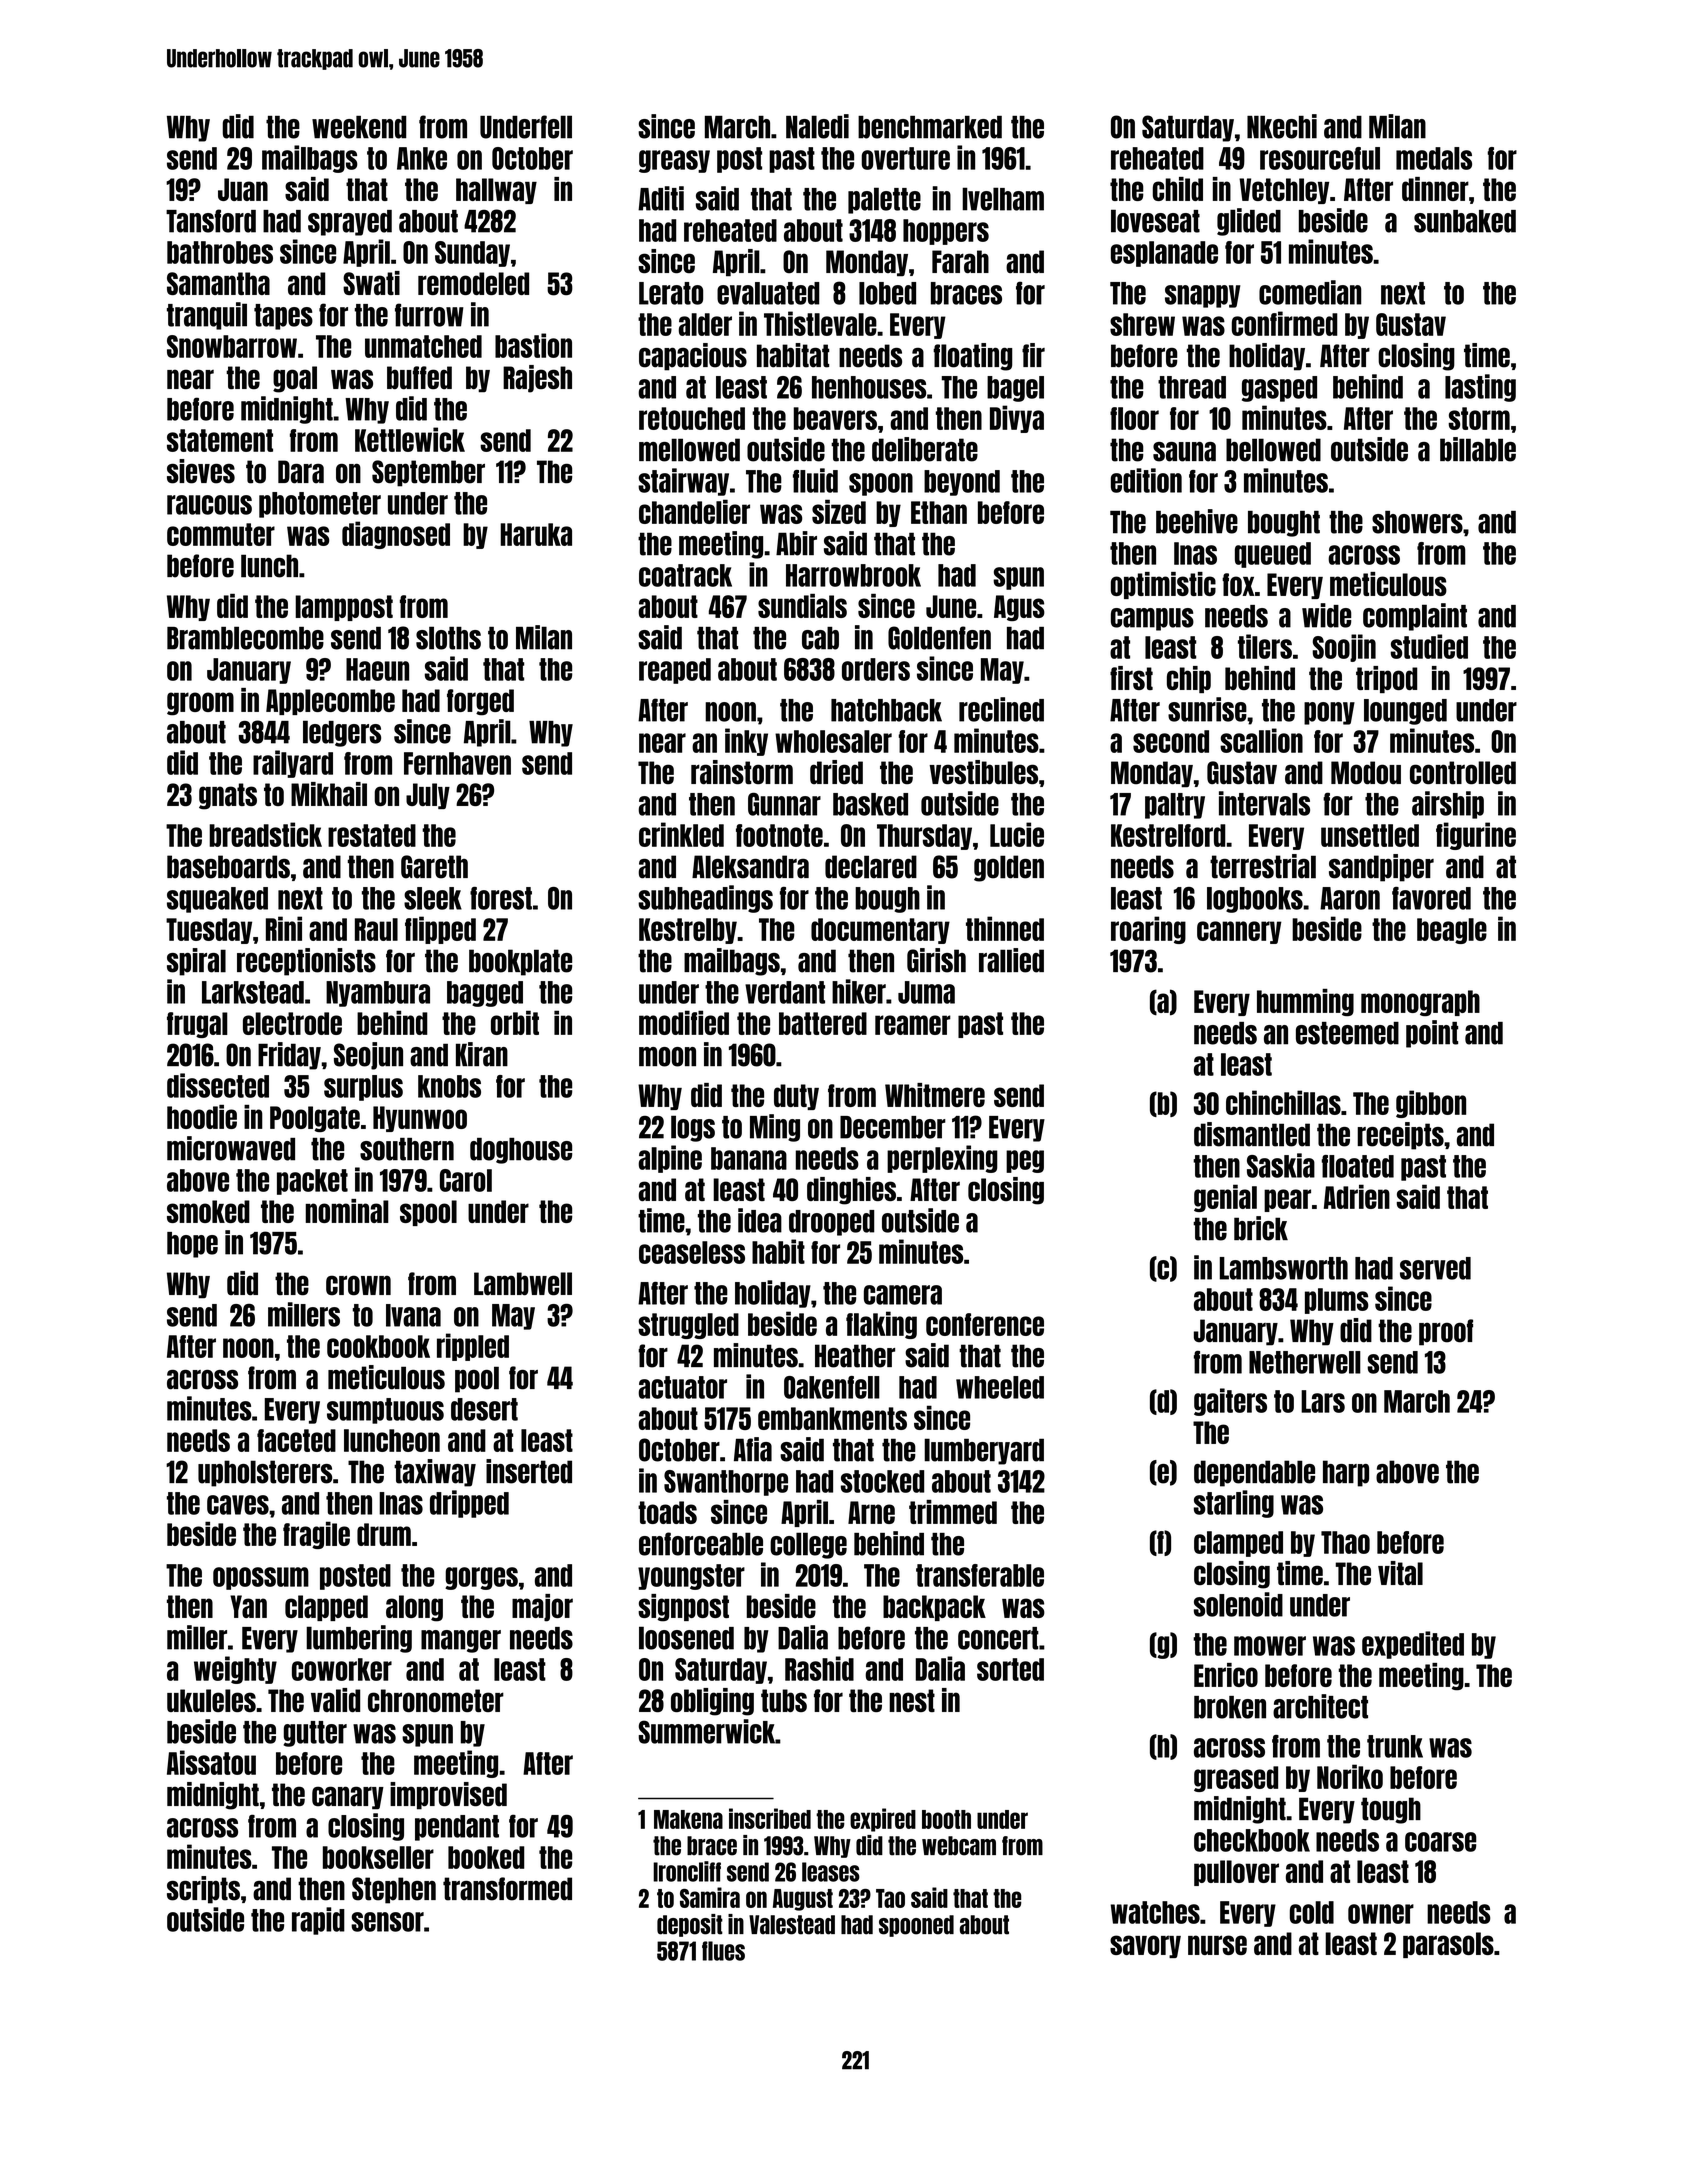 The image size is (1683, 2178). I want to click on parasols, so click(1448, 1945).
